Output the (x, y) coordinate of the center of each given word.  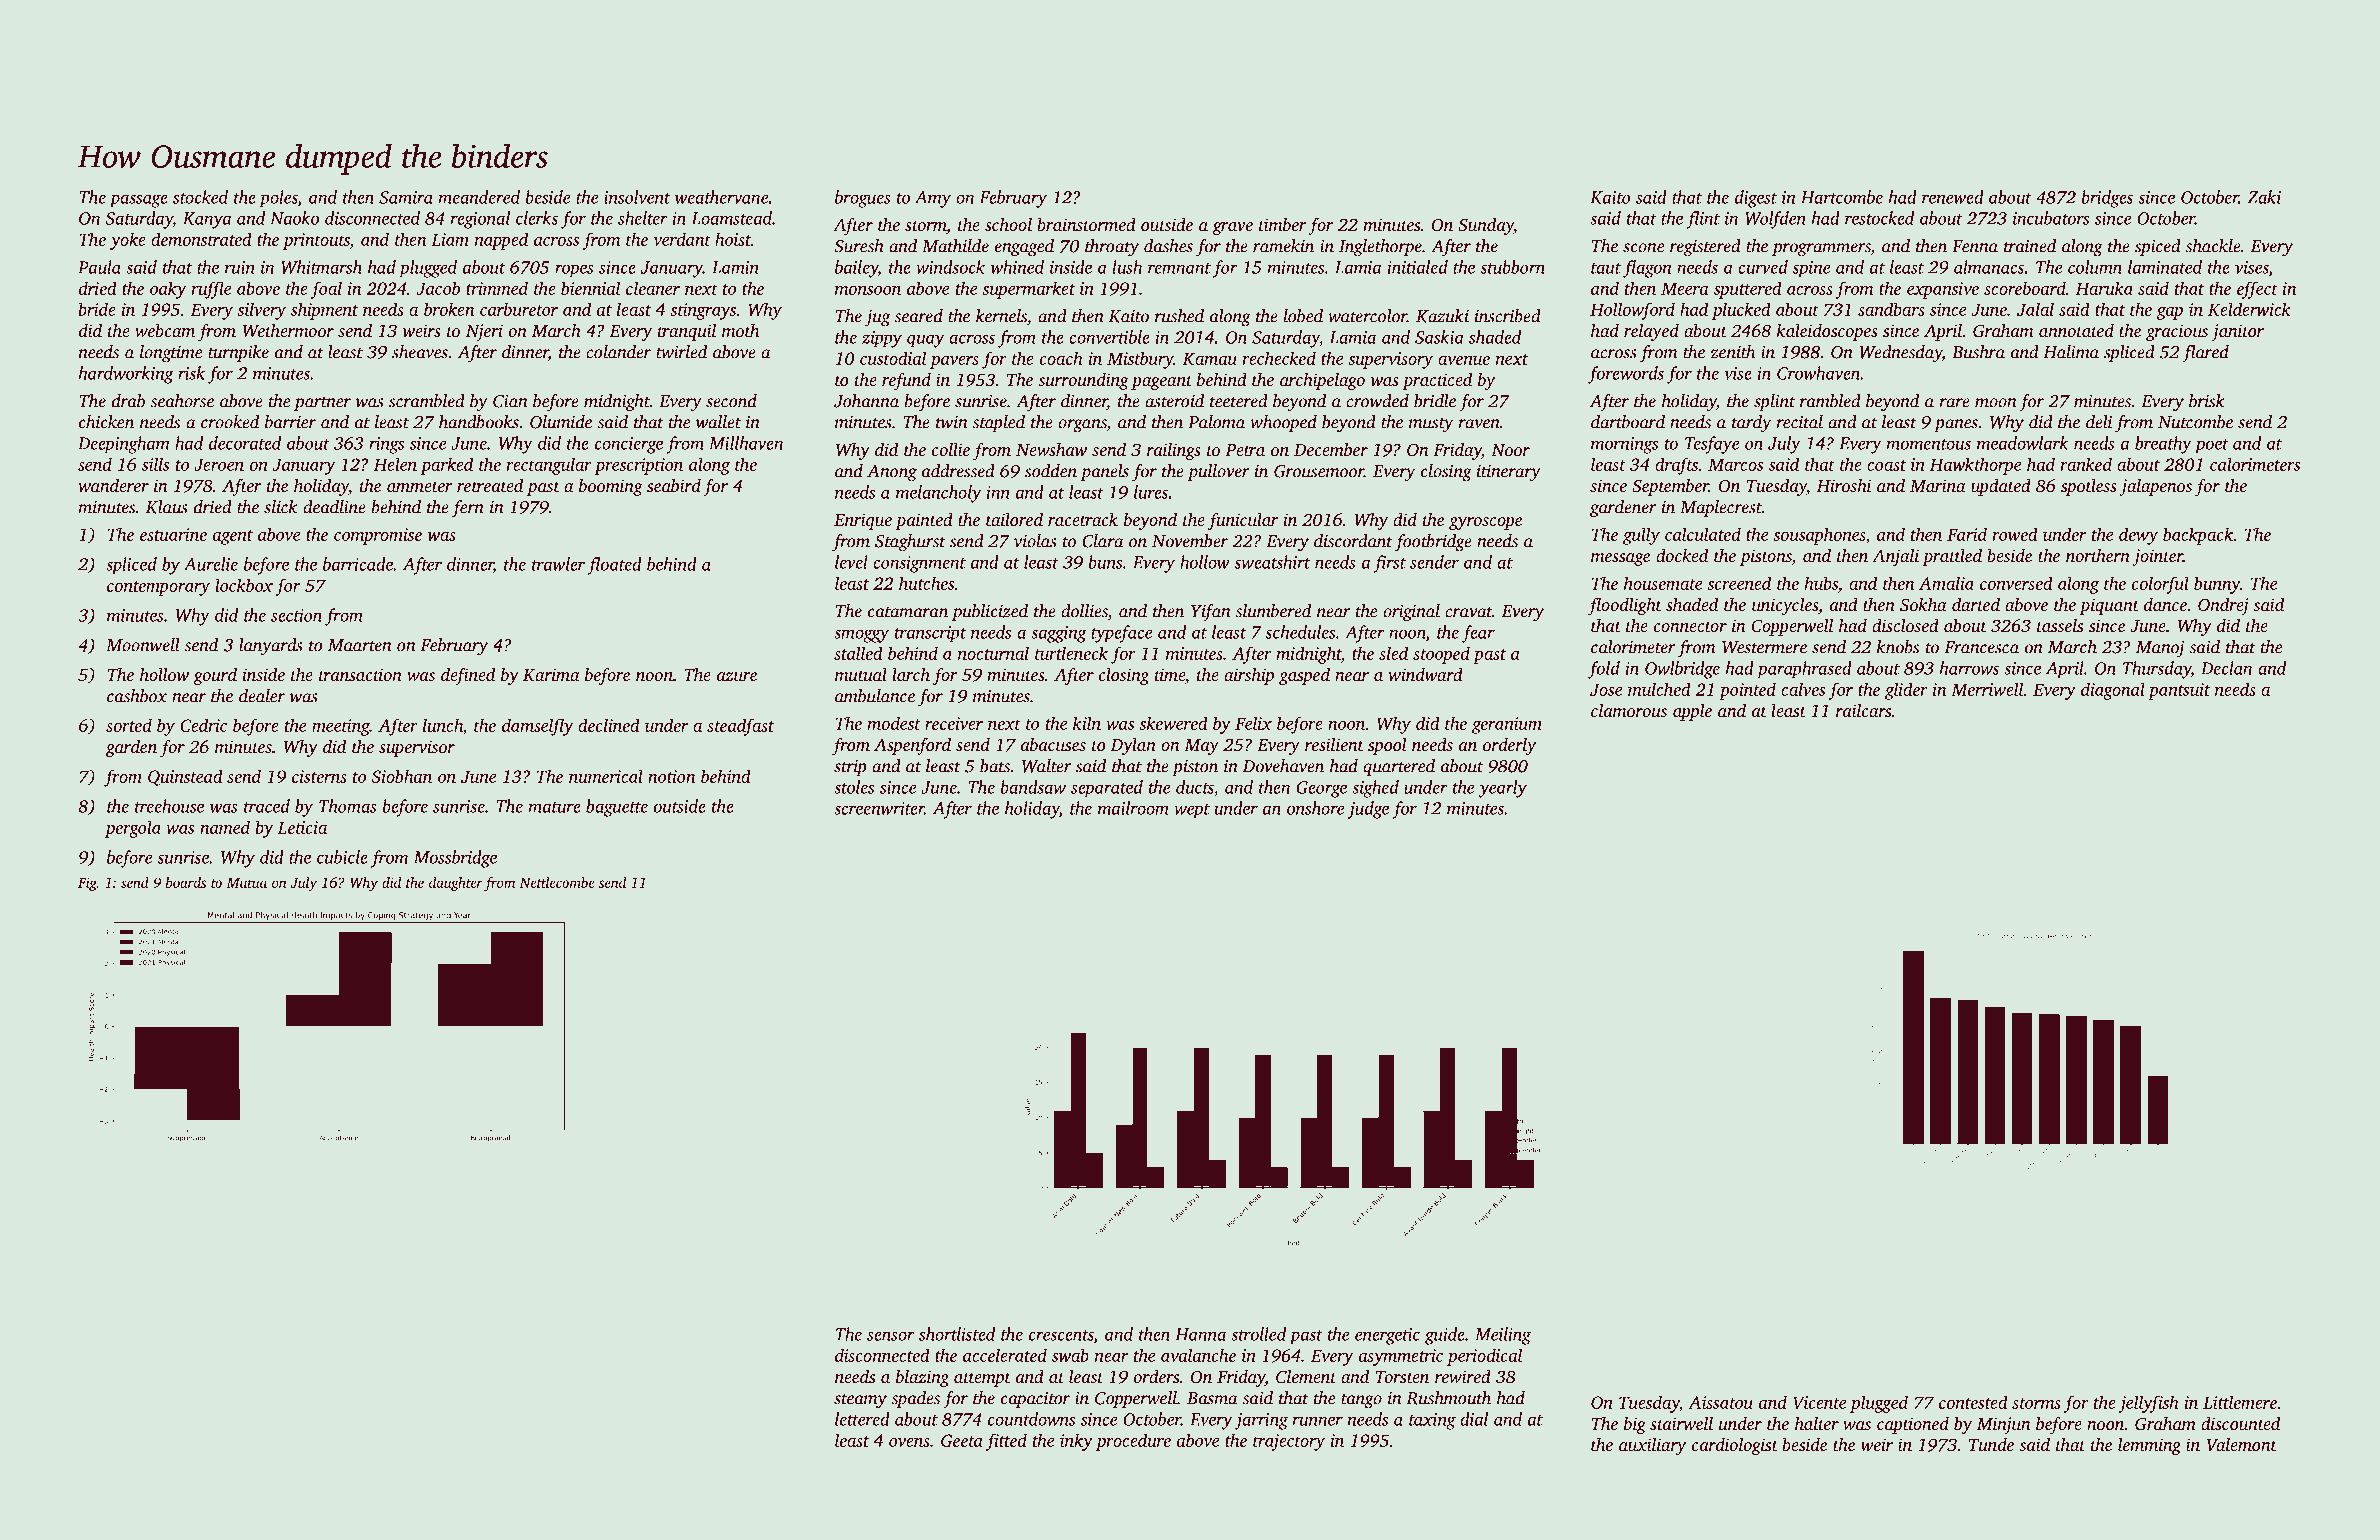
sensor (891, 1336)
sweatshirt (1272, 562)
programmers (1821, 250)
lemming (2149, 1446)
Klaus (167, 507)
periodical (1484, 1357)
